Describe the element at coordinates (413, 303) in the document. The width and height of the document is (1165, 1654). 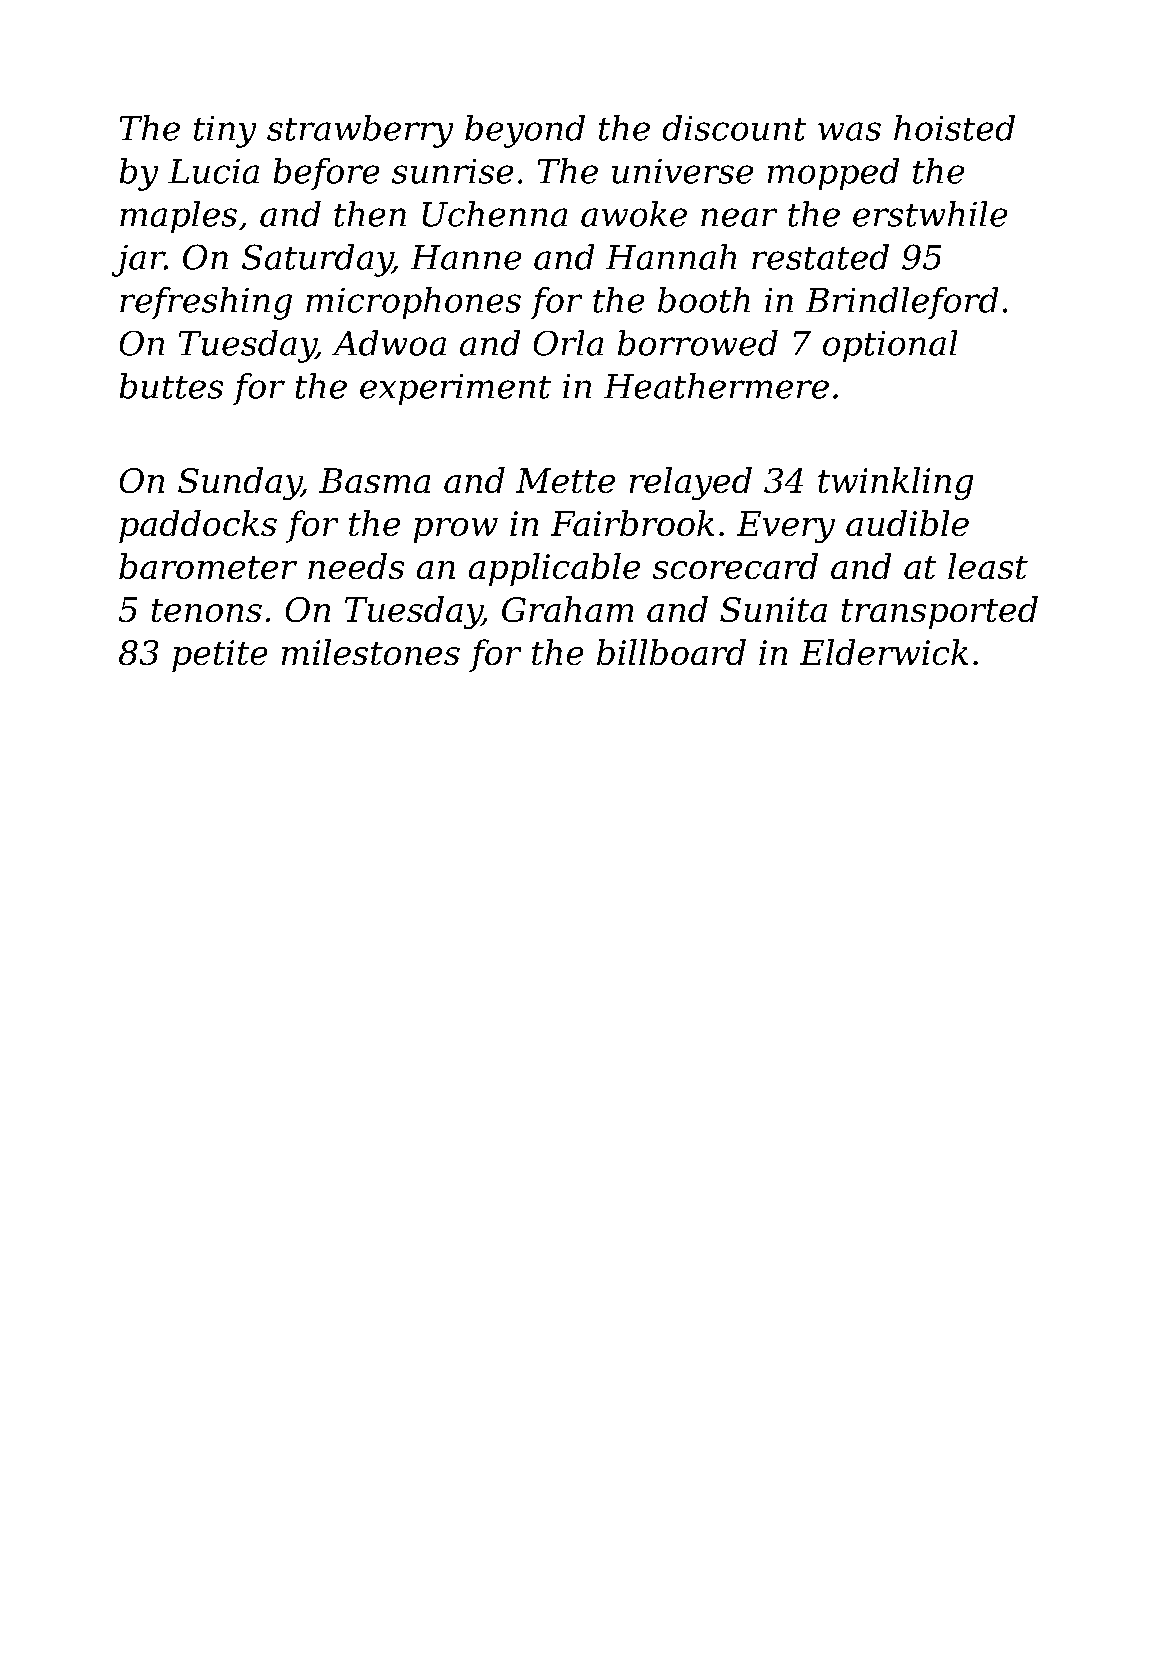
I see `microphones` at that location.
